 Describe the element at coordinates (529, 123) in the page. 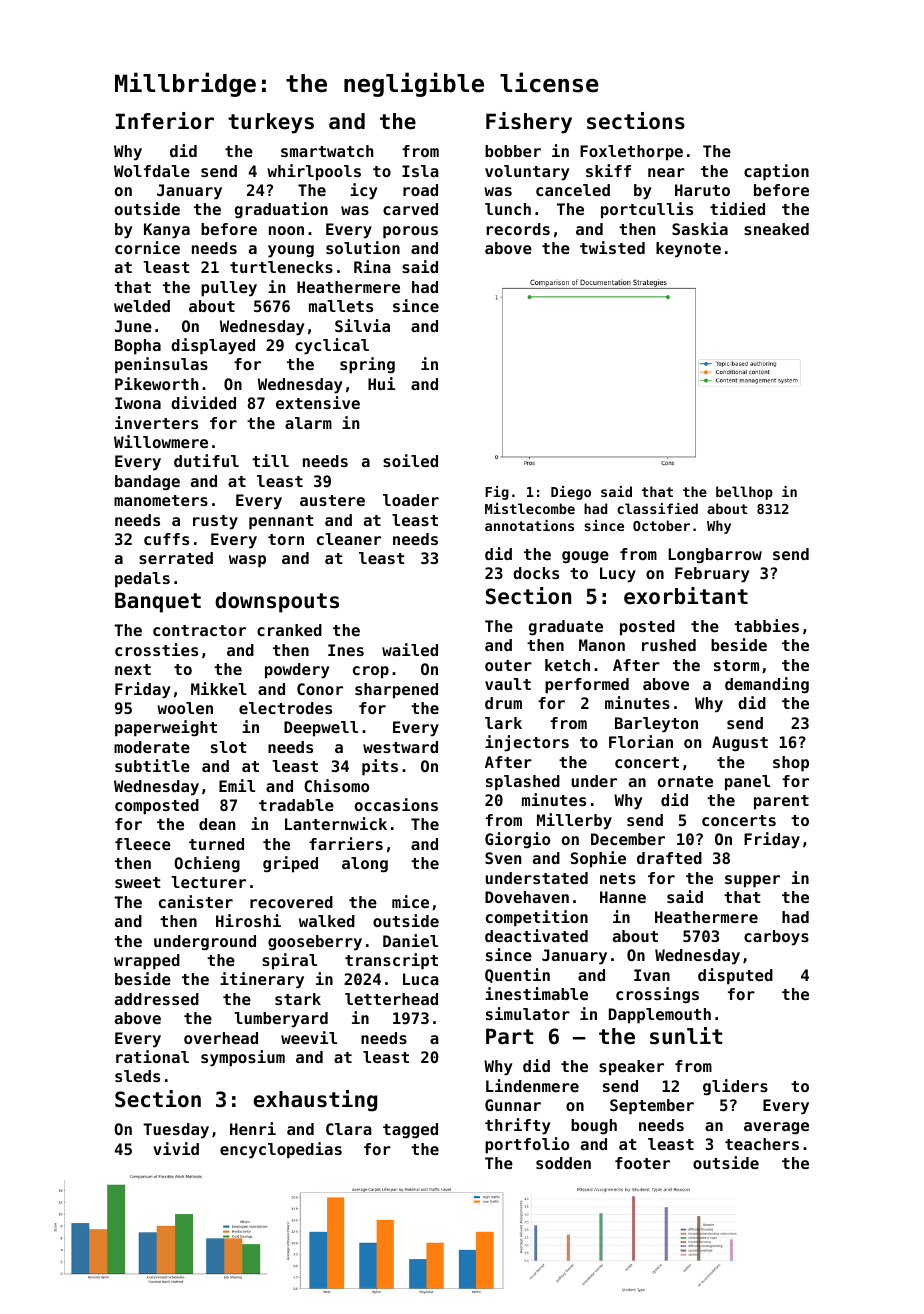

I see `Fishery` at that location.
